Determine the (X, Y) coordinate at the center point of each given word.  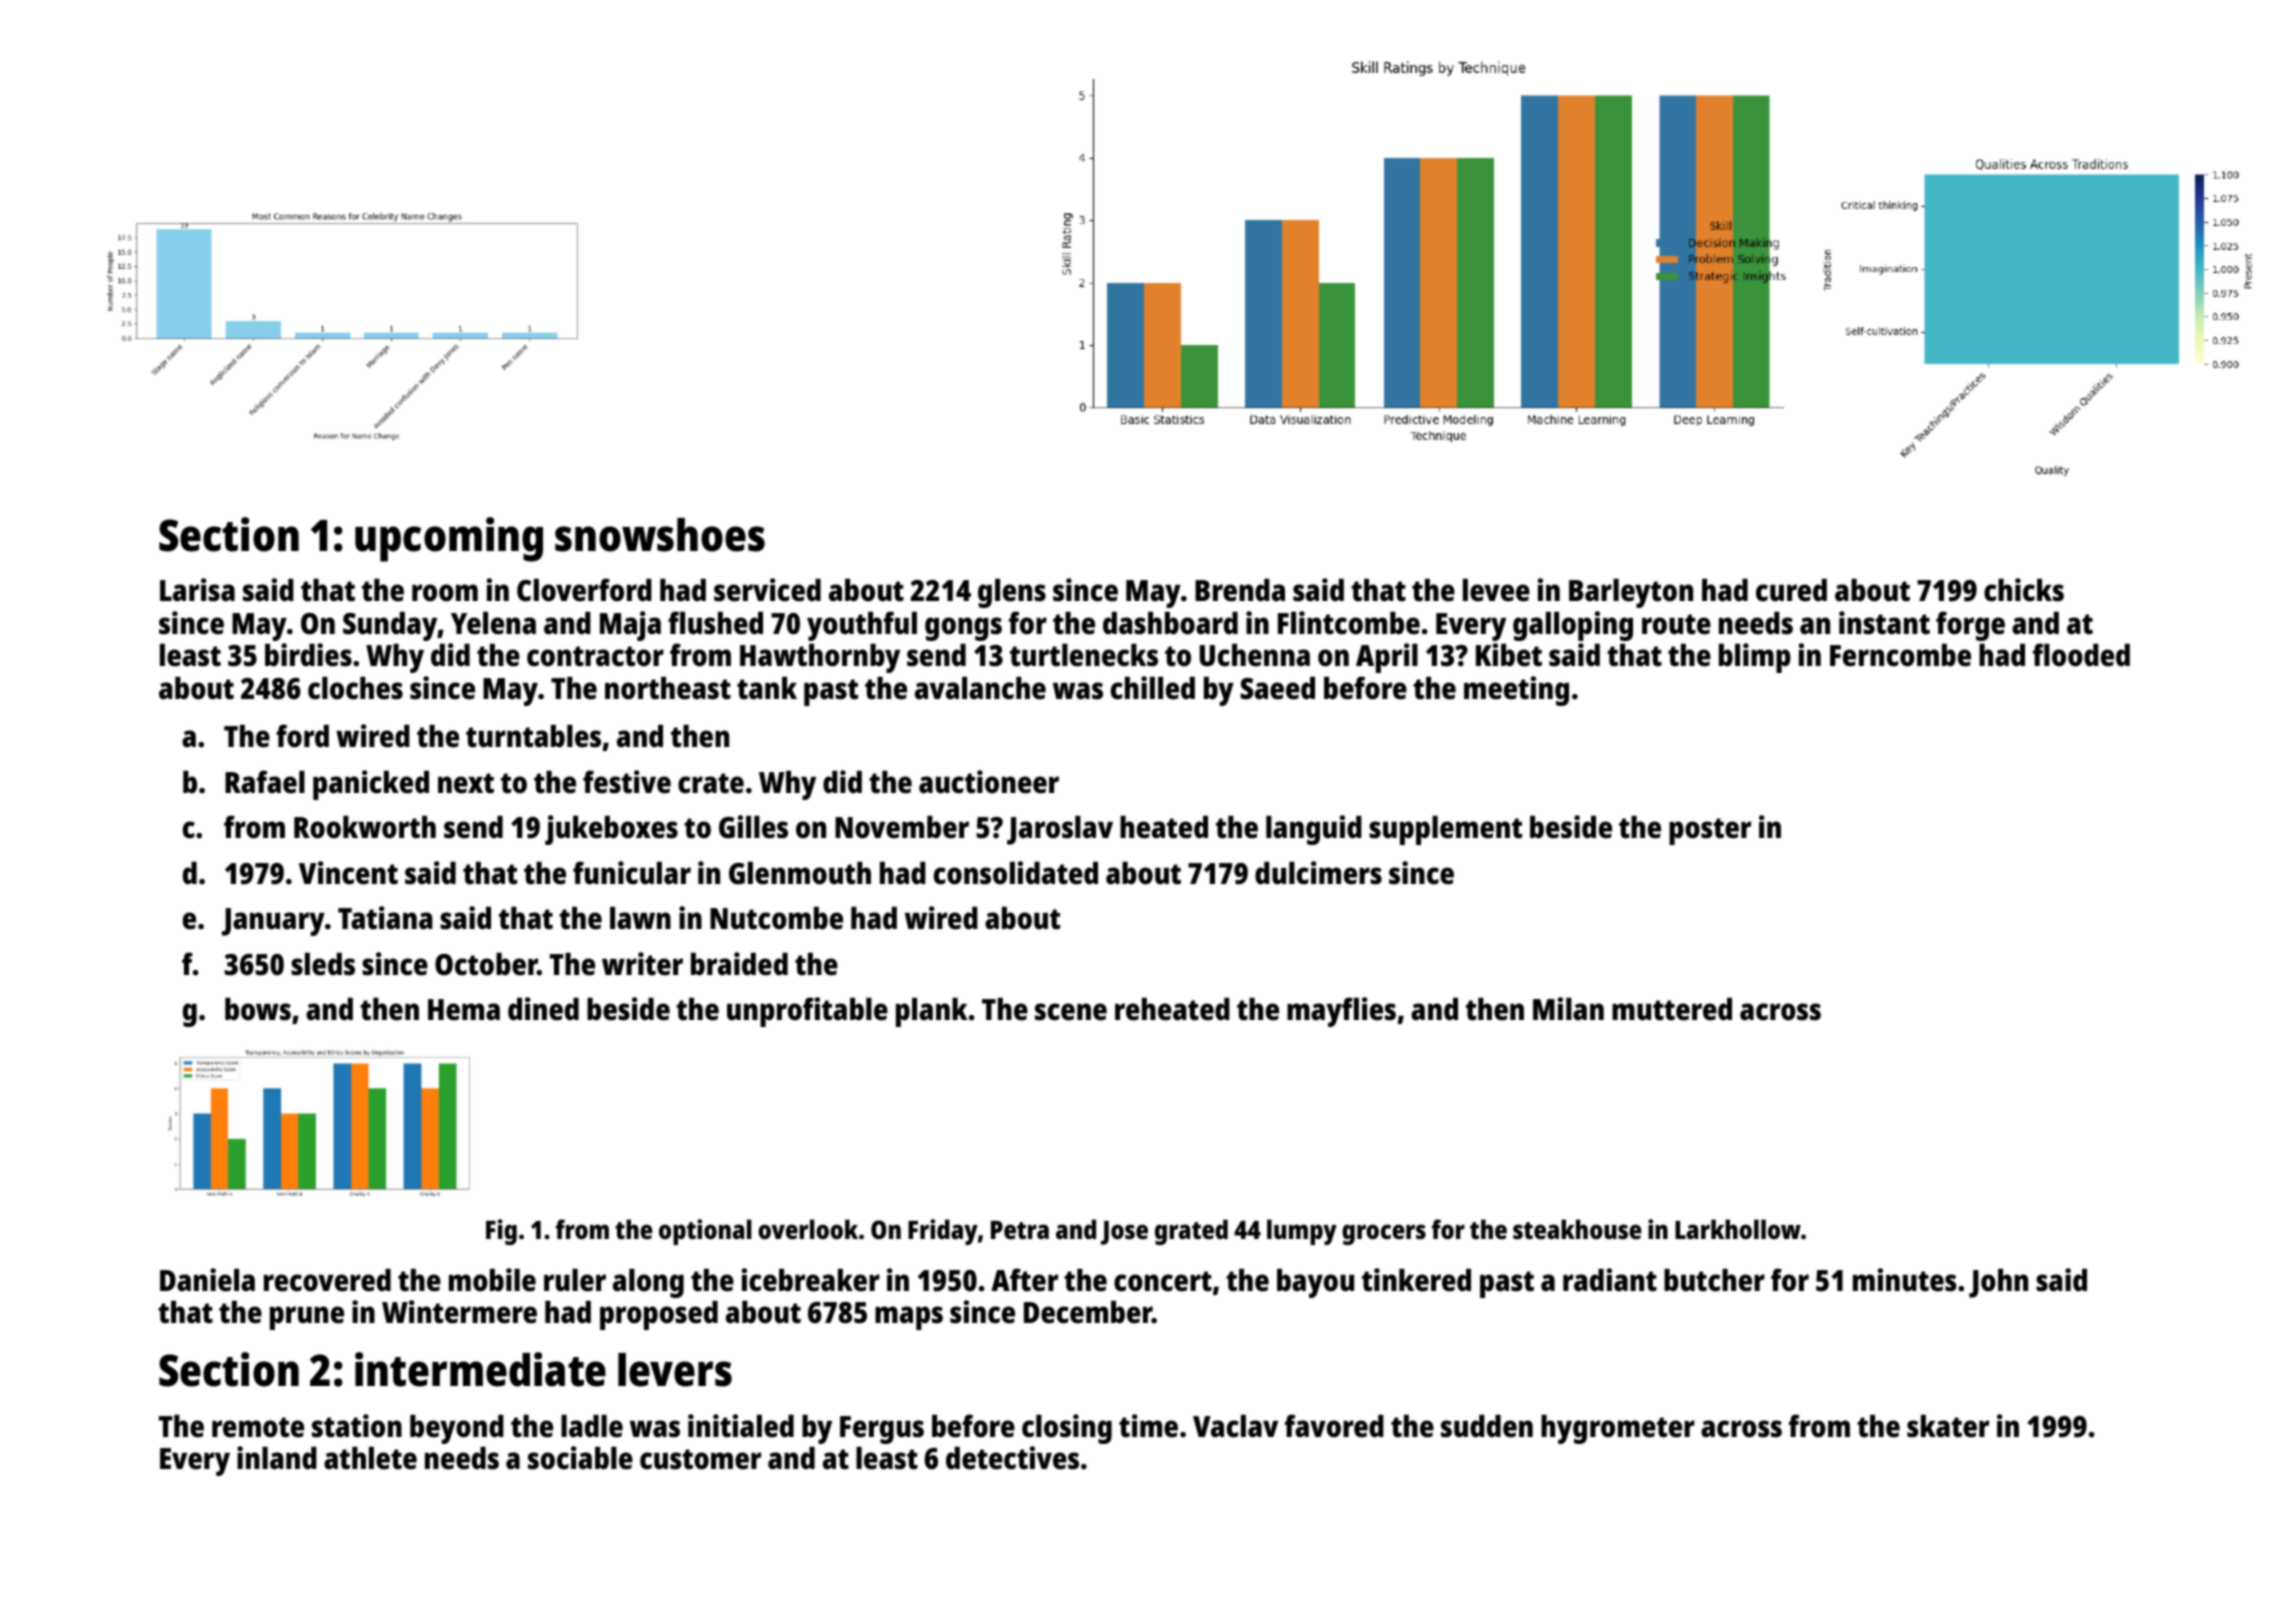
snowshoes (660, 535)
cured (1791, 590)
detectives (1012, 1458)
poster (1710, 831)
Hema (464, 1010)
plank (932, 1012)
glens (1012, 593)
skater (1948, 1426)
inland (277, 1458)
